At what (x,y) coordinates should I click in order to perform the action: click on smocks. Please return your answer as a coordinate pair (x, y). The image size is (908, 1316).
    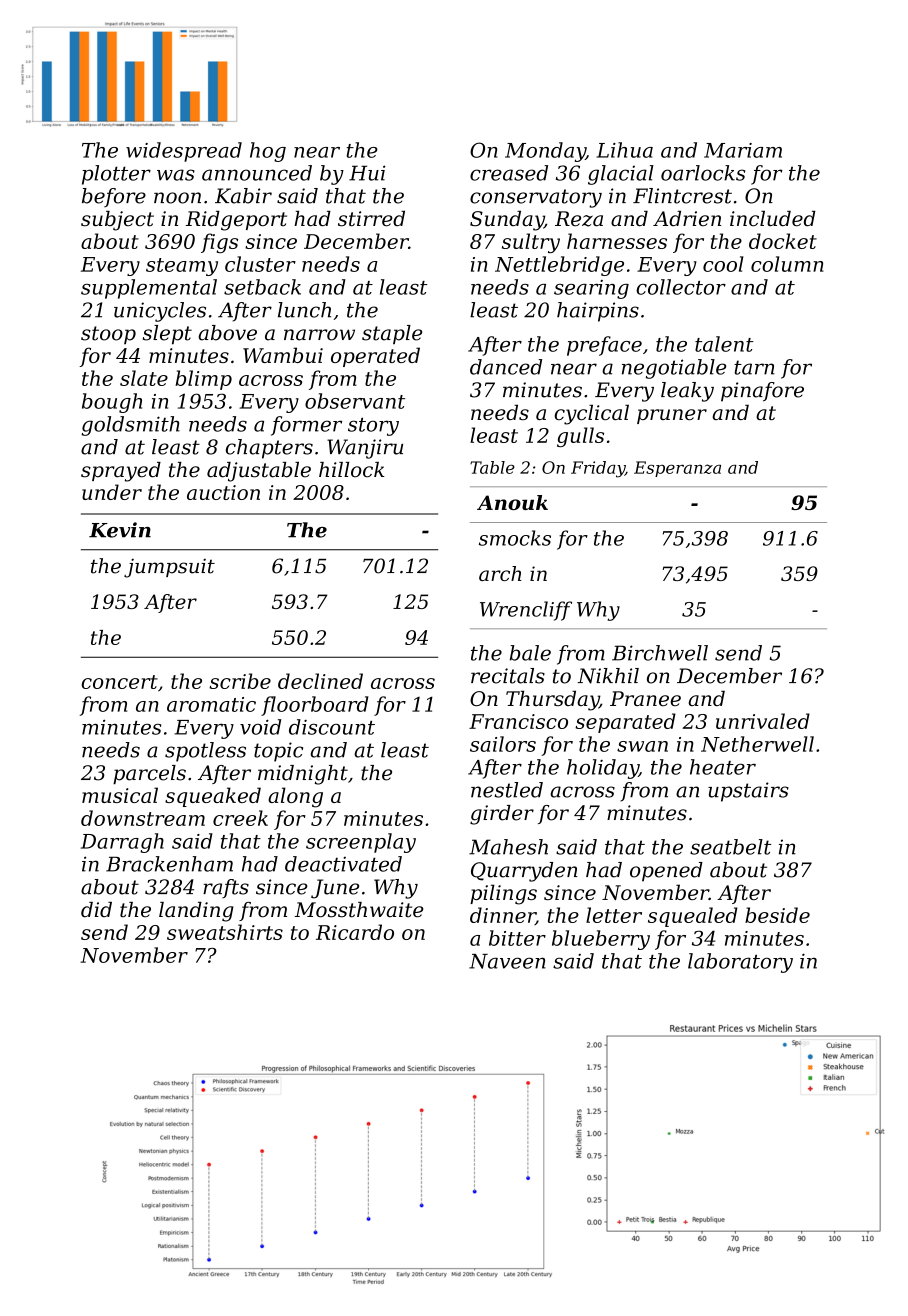
    Looking at the image, I should click on (515, 538).
